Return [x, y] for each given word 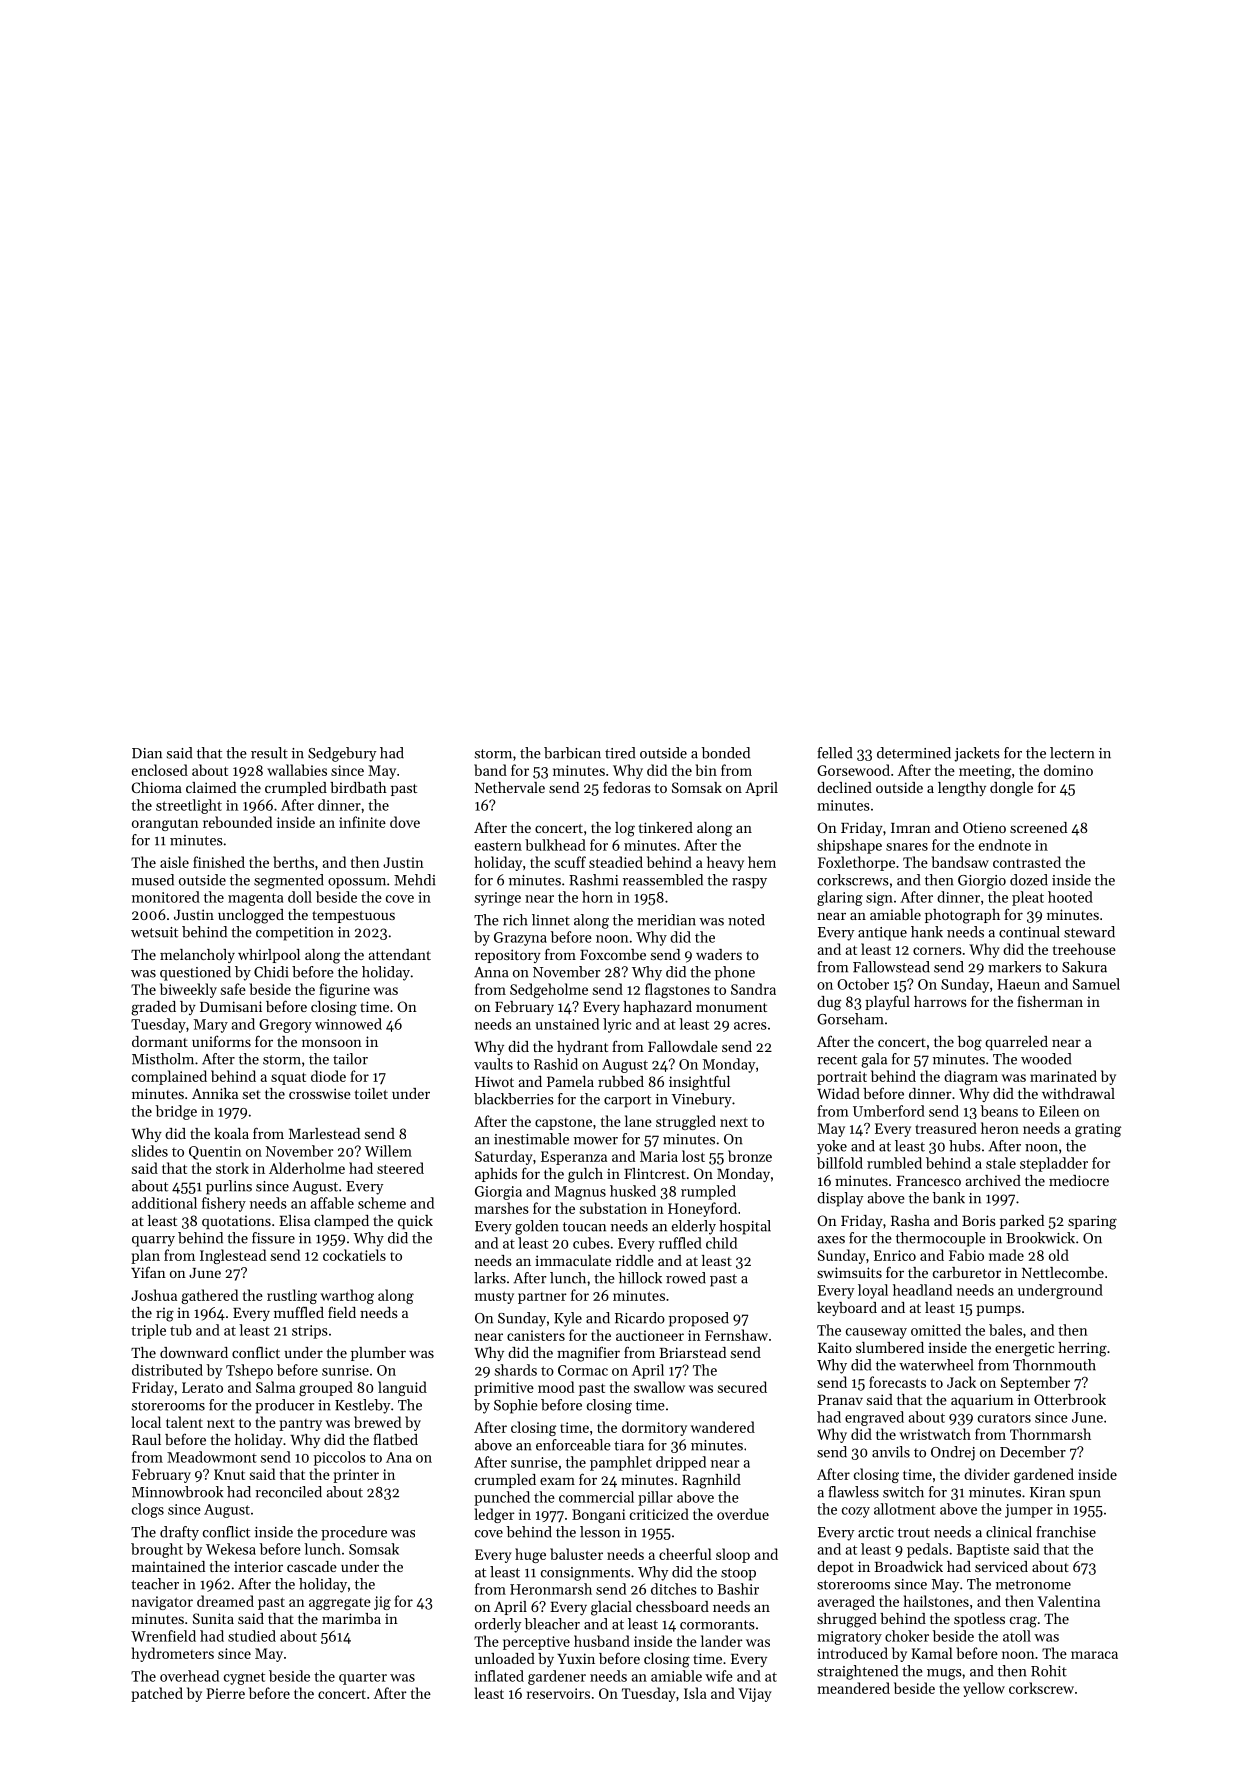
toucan [584, 1227]
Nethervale [510, 787]
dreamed [225, 1601]
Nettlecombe [1063, 1272]
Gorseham [850, 1019]
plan [145, 1256]
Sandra [753, 989]
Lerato [202, 1387]
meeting [985, 772]
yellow [984, 1689]
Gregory [285, 1026]
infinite [362, 822]
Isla [695, 1693]
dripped [681, 1463]
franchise [1066, 1532]
